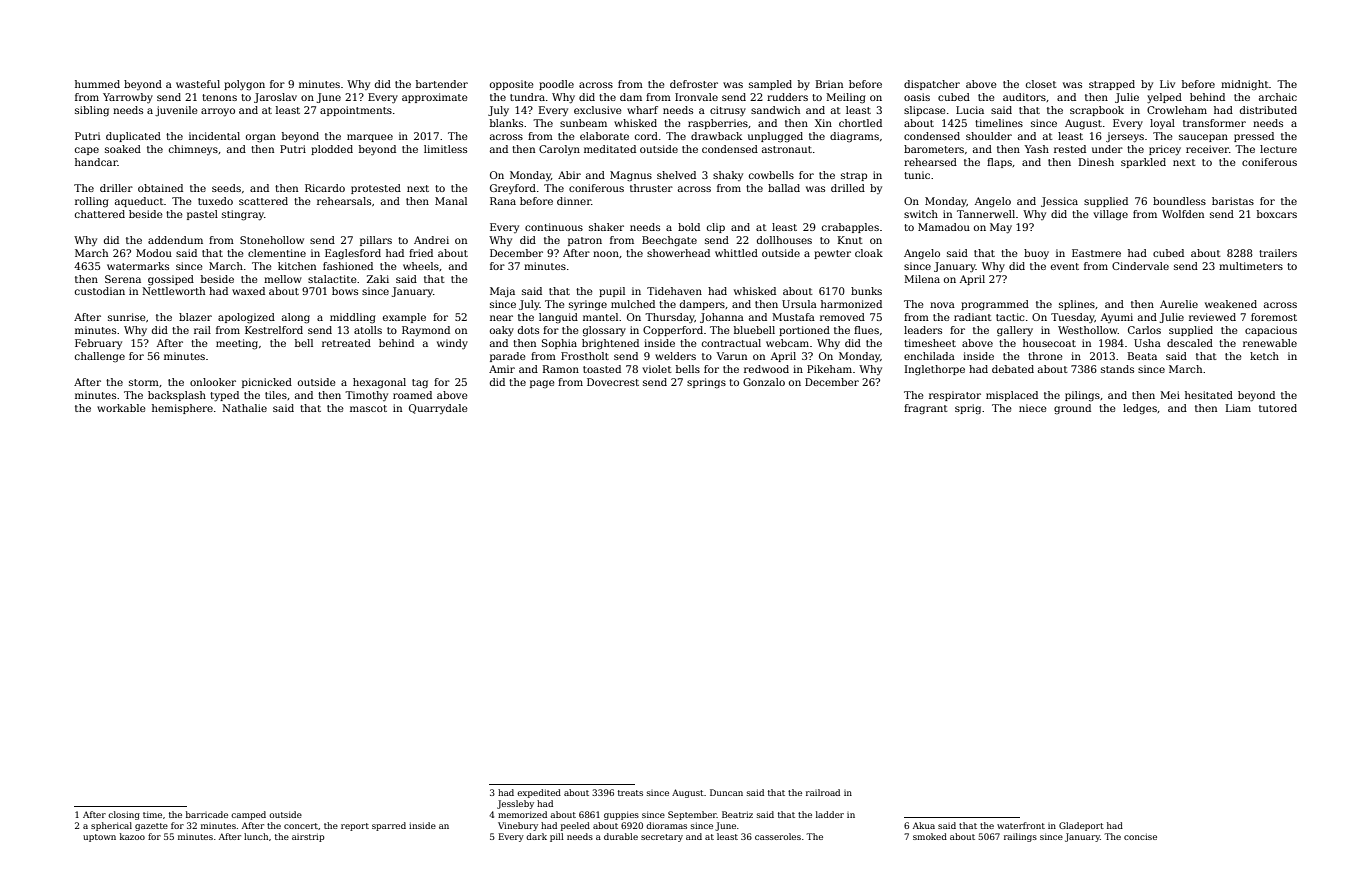 Image resolution: width=1372 pixels, height=887 pixels. I want to click on concise, so click(1140, 836).
